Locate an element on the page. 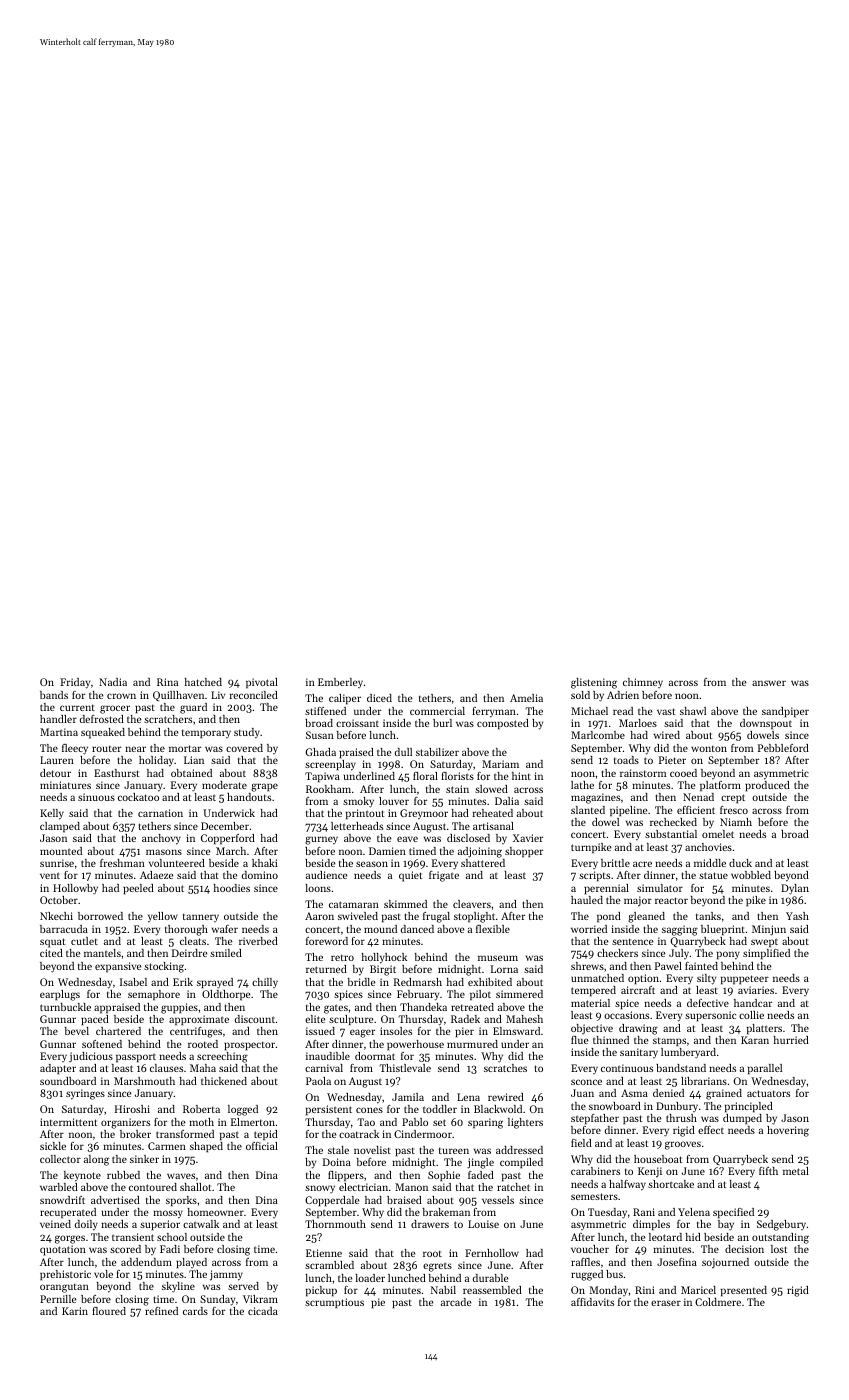 This document has width=849, height=1400. Marshmouth is located at coordinates (144, 1081).
